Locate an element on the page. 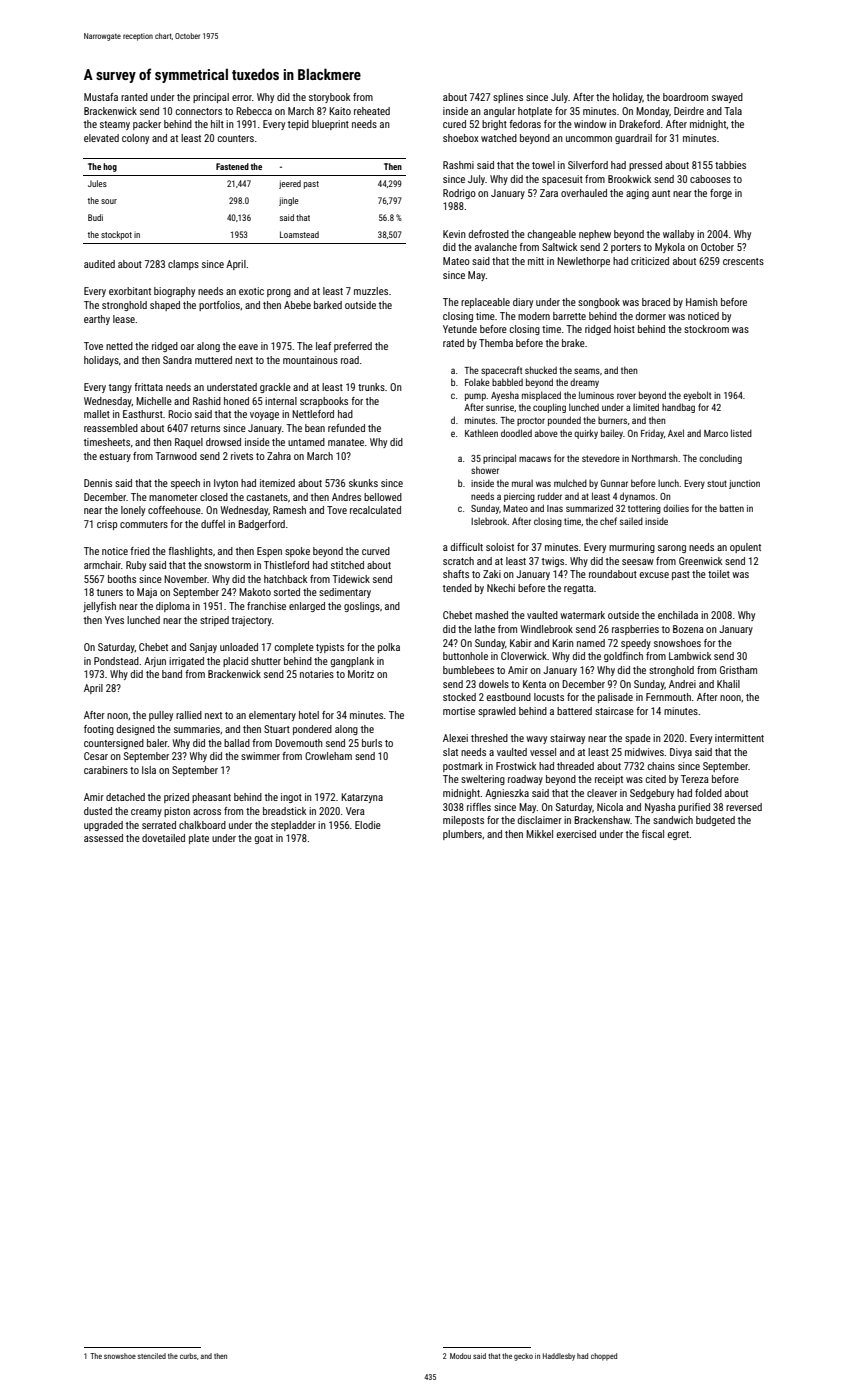  Modou is located at coordinates (460, 1356).
